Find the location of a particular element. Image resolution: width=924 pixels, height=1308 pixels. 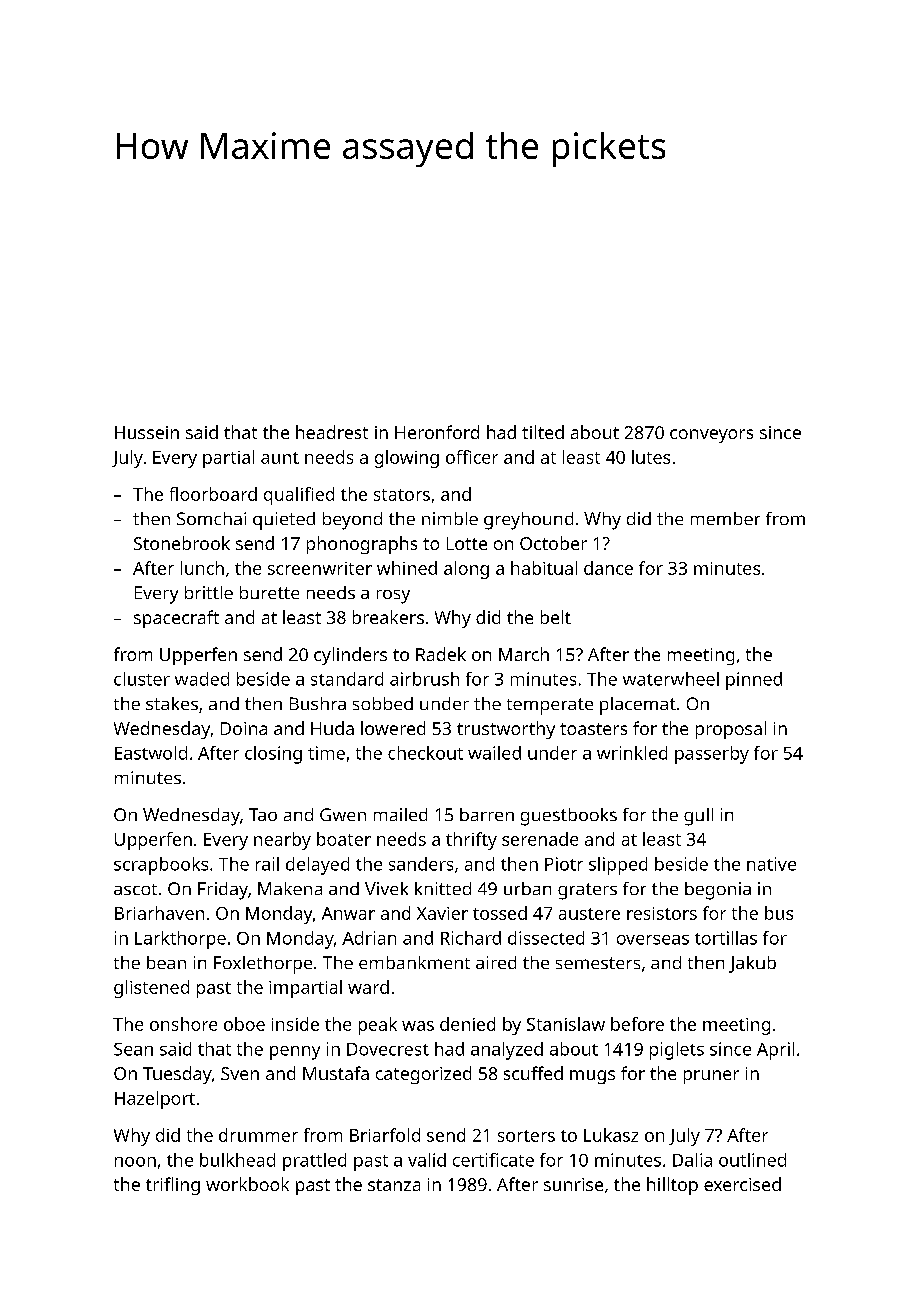

gull is located at coordinates (698, 817).
